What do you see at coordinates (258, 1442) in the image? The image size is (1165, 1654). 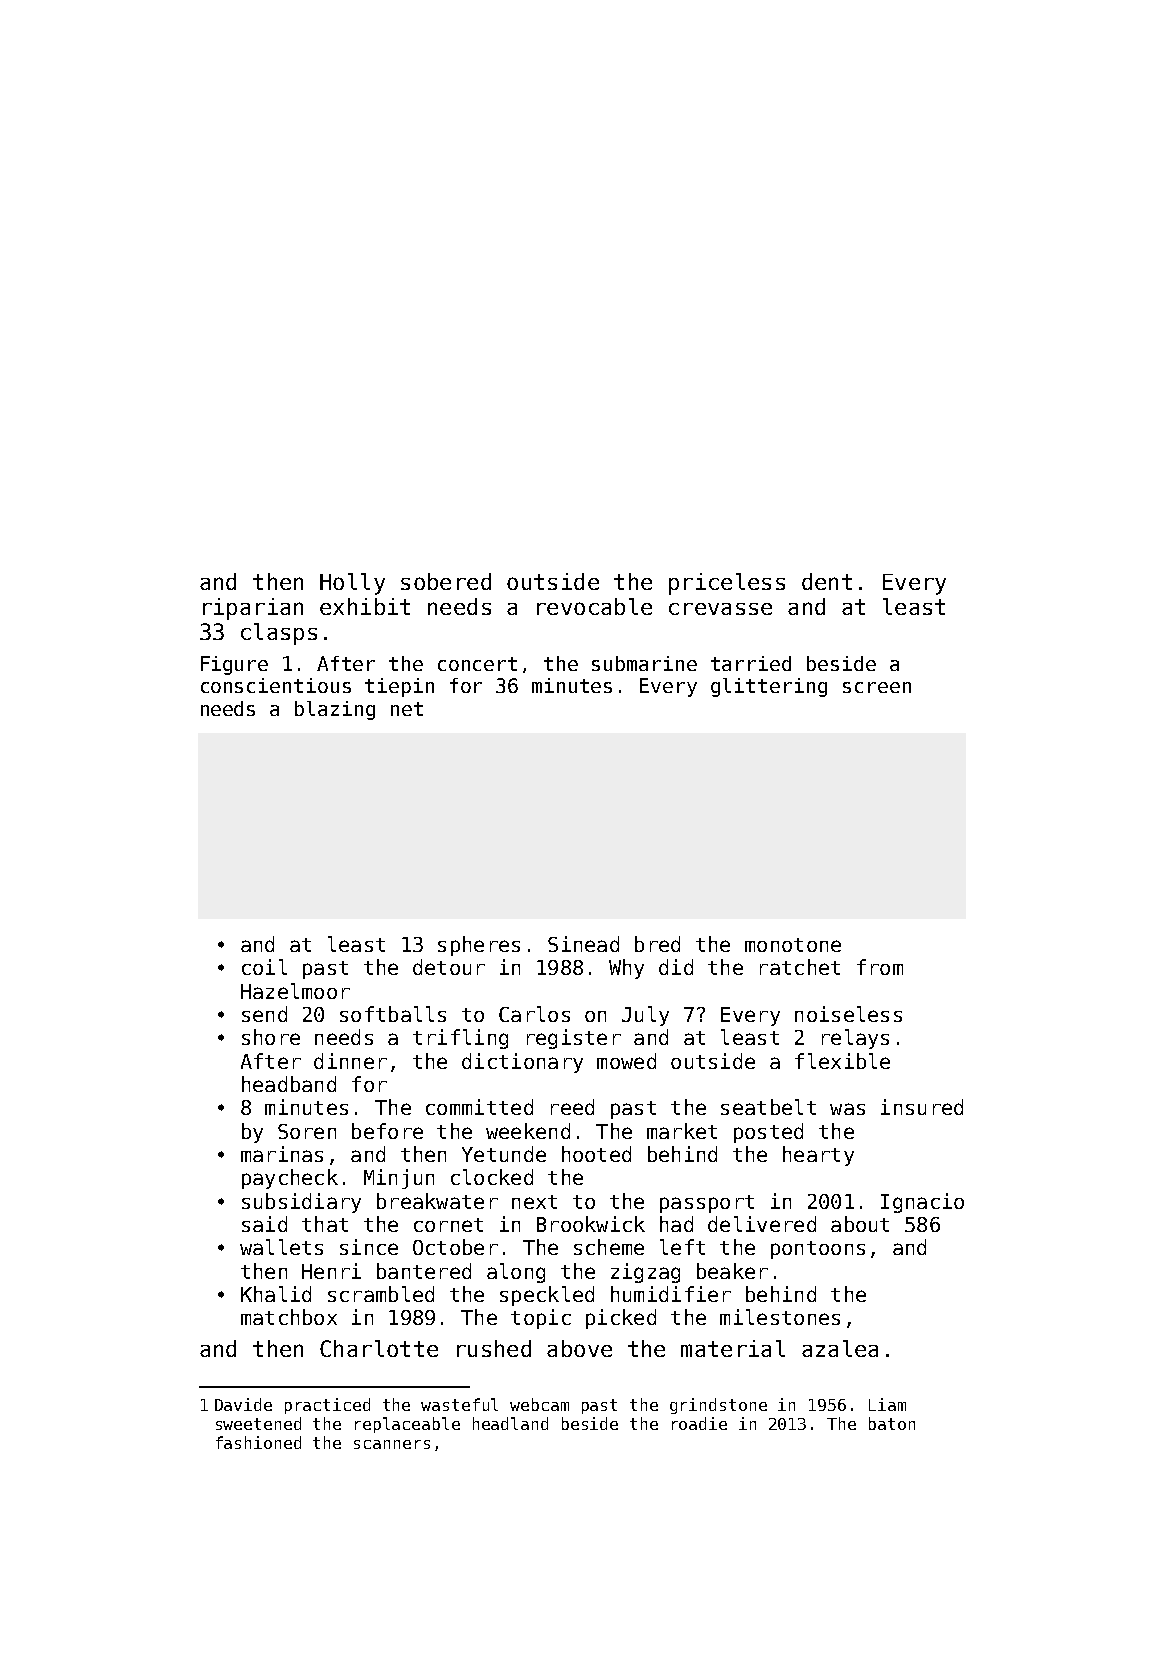 I see `fashioned` at bounding box center [258, 1442].
